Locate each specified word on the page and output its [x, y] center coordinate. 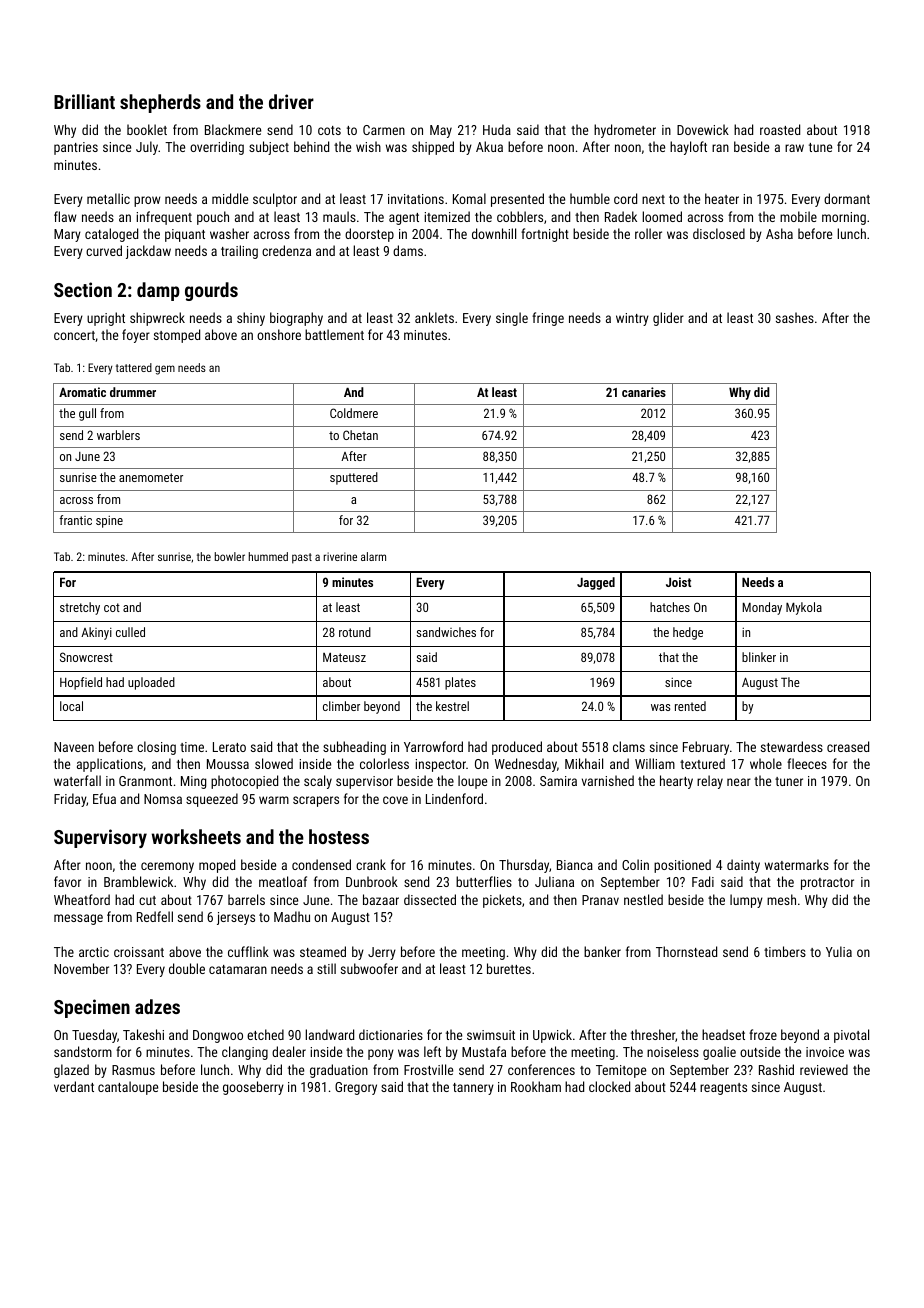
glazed [71, 1071]
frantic [75, 520]
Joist [678, 582]
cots [329, 130]
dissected [430, 899]
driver [291, 101]
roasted [780, 129]
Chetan [360, 435]
